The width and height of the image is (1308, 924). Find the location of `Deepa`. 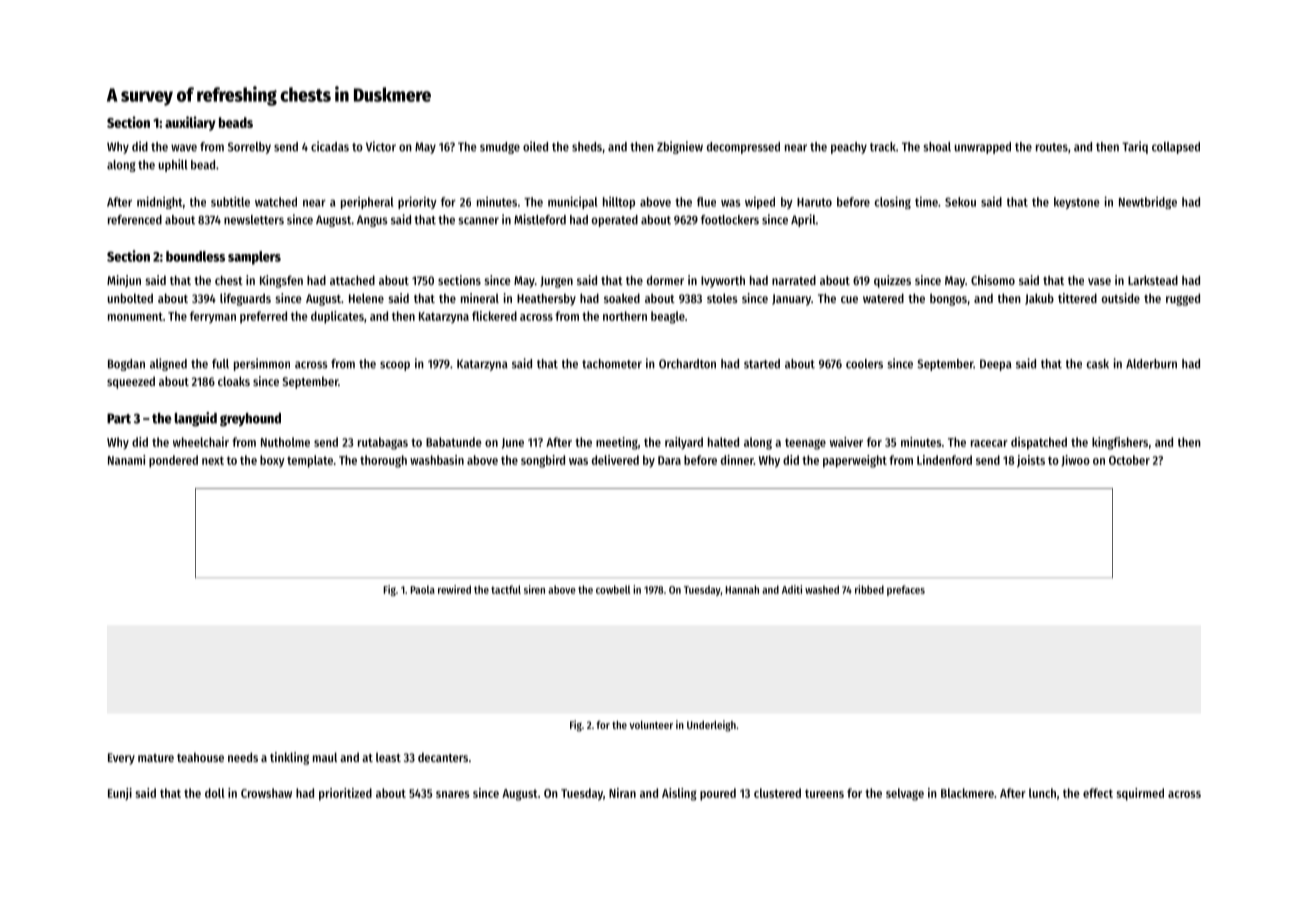

Deepa is located at coordinates (996, 365).
